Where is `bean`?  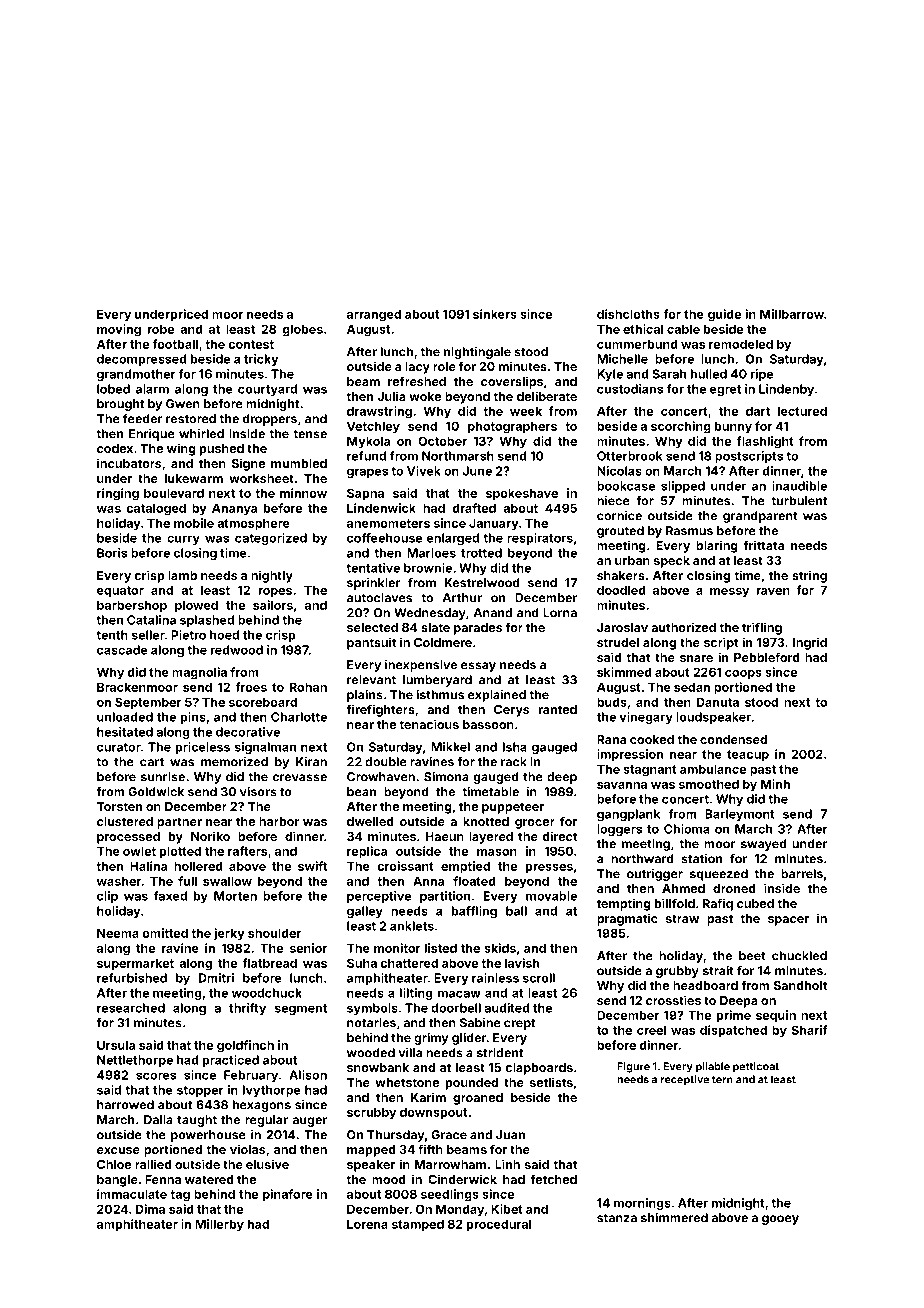
bean is located at coordinates (361, 792).
